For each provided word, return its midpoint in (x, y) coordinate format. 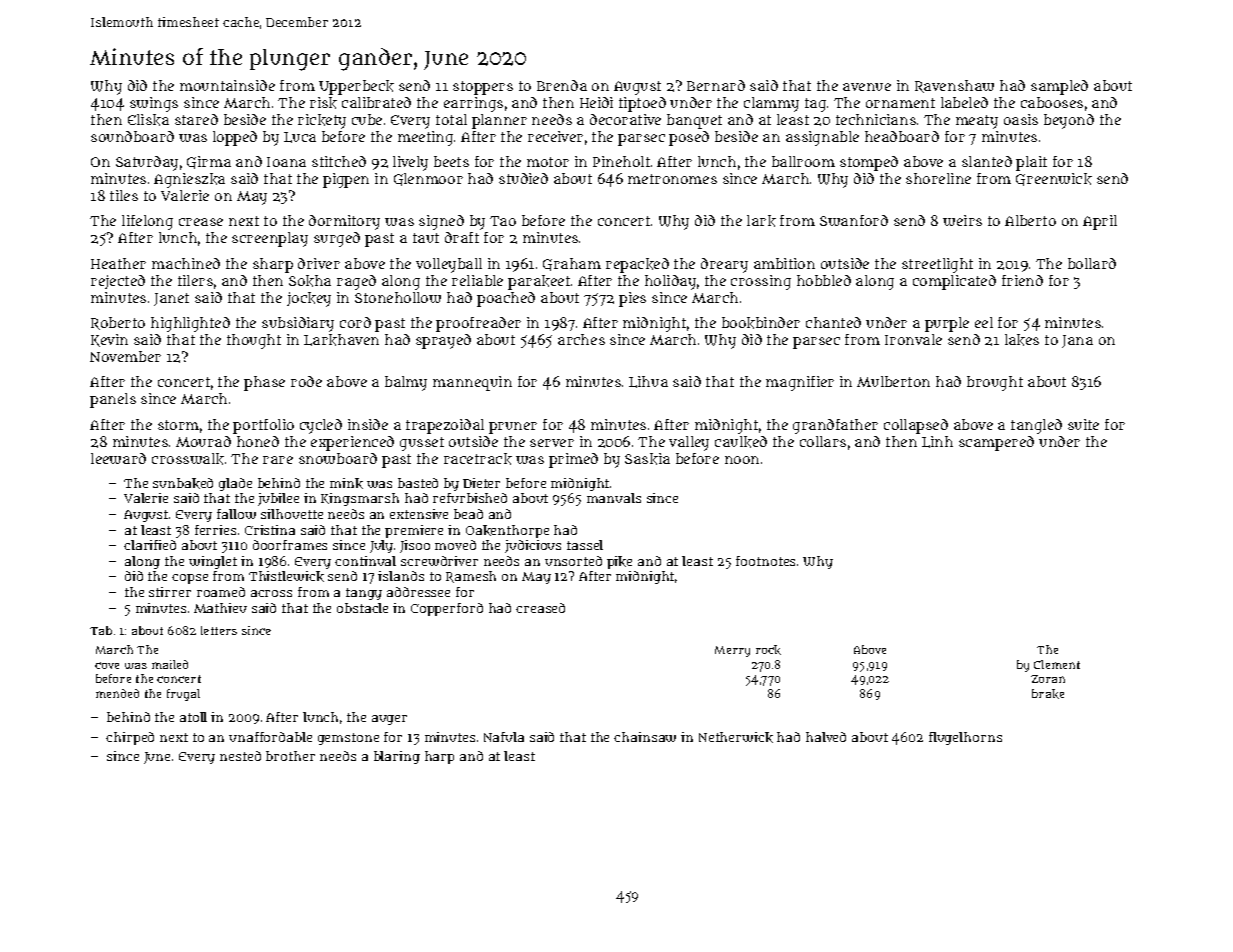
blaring (397, 757)
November (125, 356)
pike (619, 562)
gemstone (348, 739)
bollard (1092, 263)
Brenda (562, 85)
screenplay (270, 239)
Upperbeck (356, 87)
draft (462, 237)
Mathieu (220, 608)
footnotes (765, 561)
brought (995, 383)
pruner (513, 428)
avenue (867, 87)
